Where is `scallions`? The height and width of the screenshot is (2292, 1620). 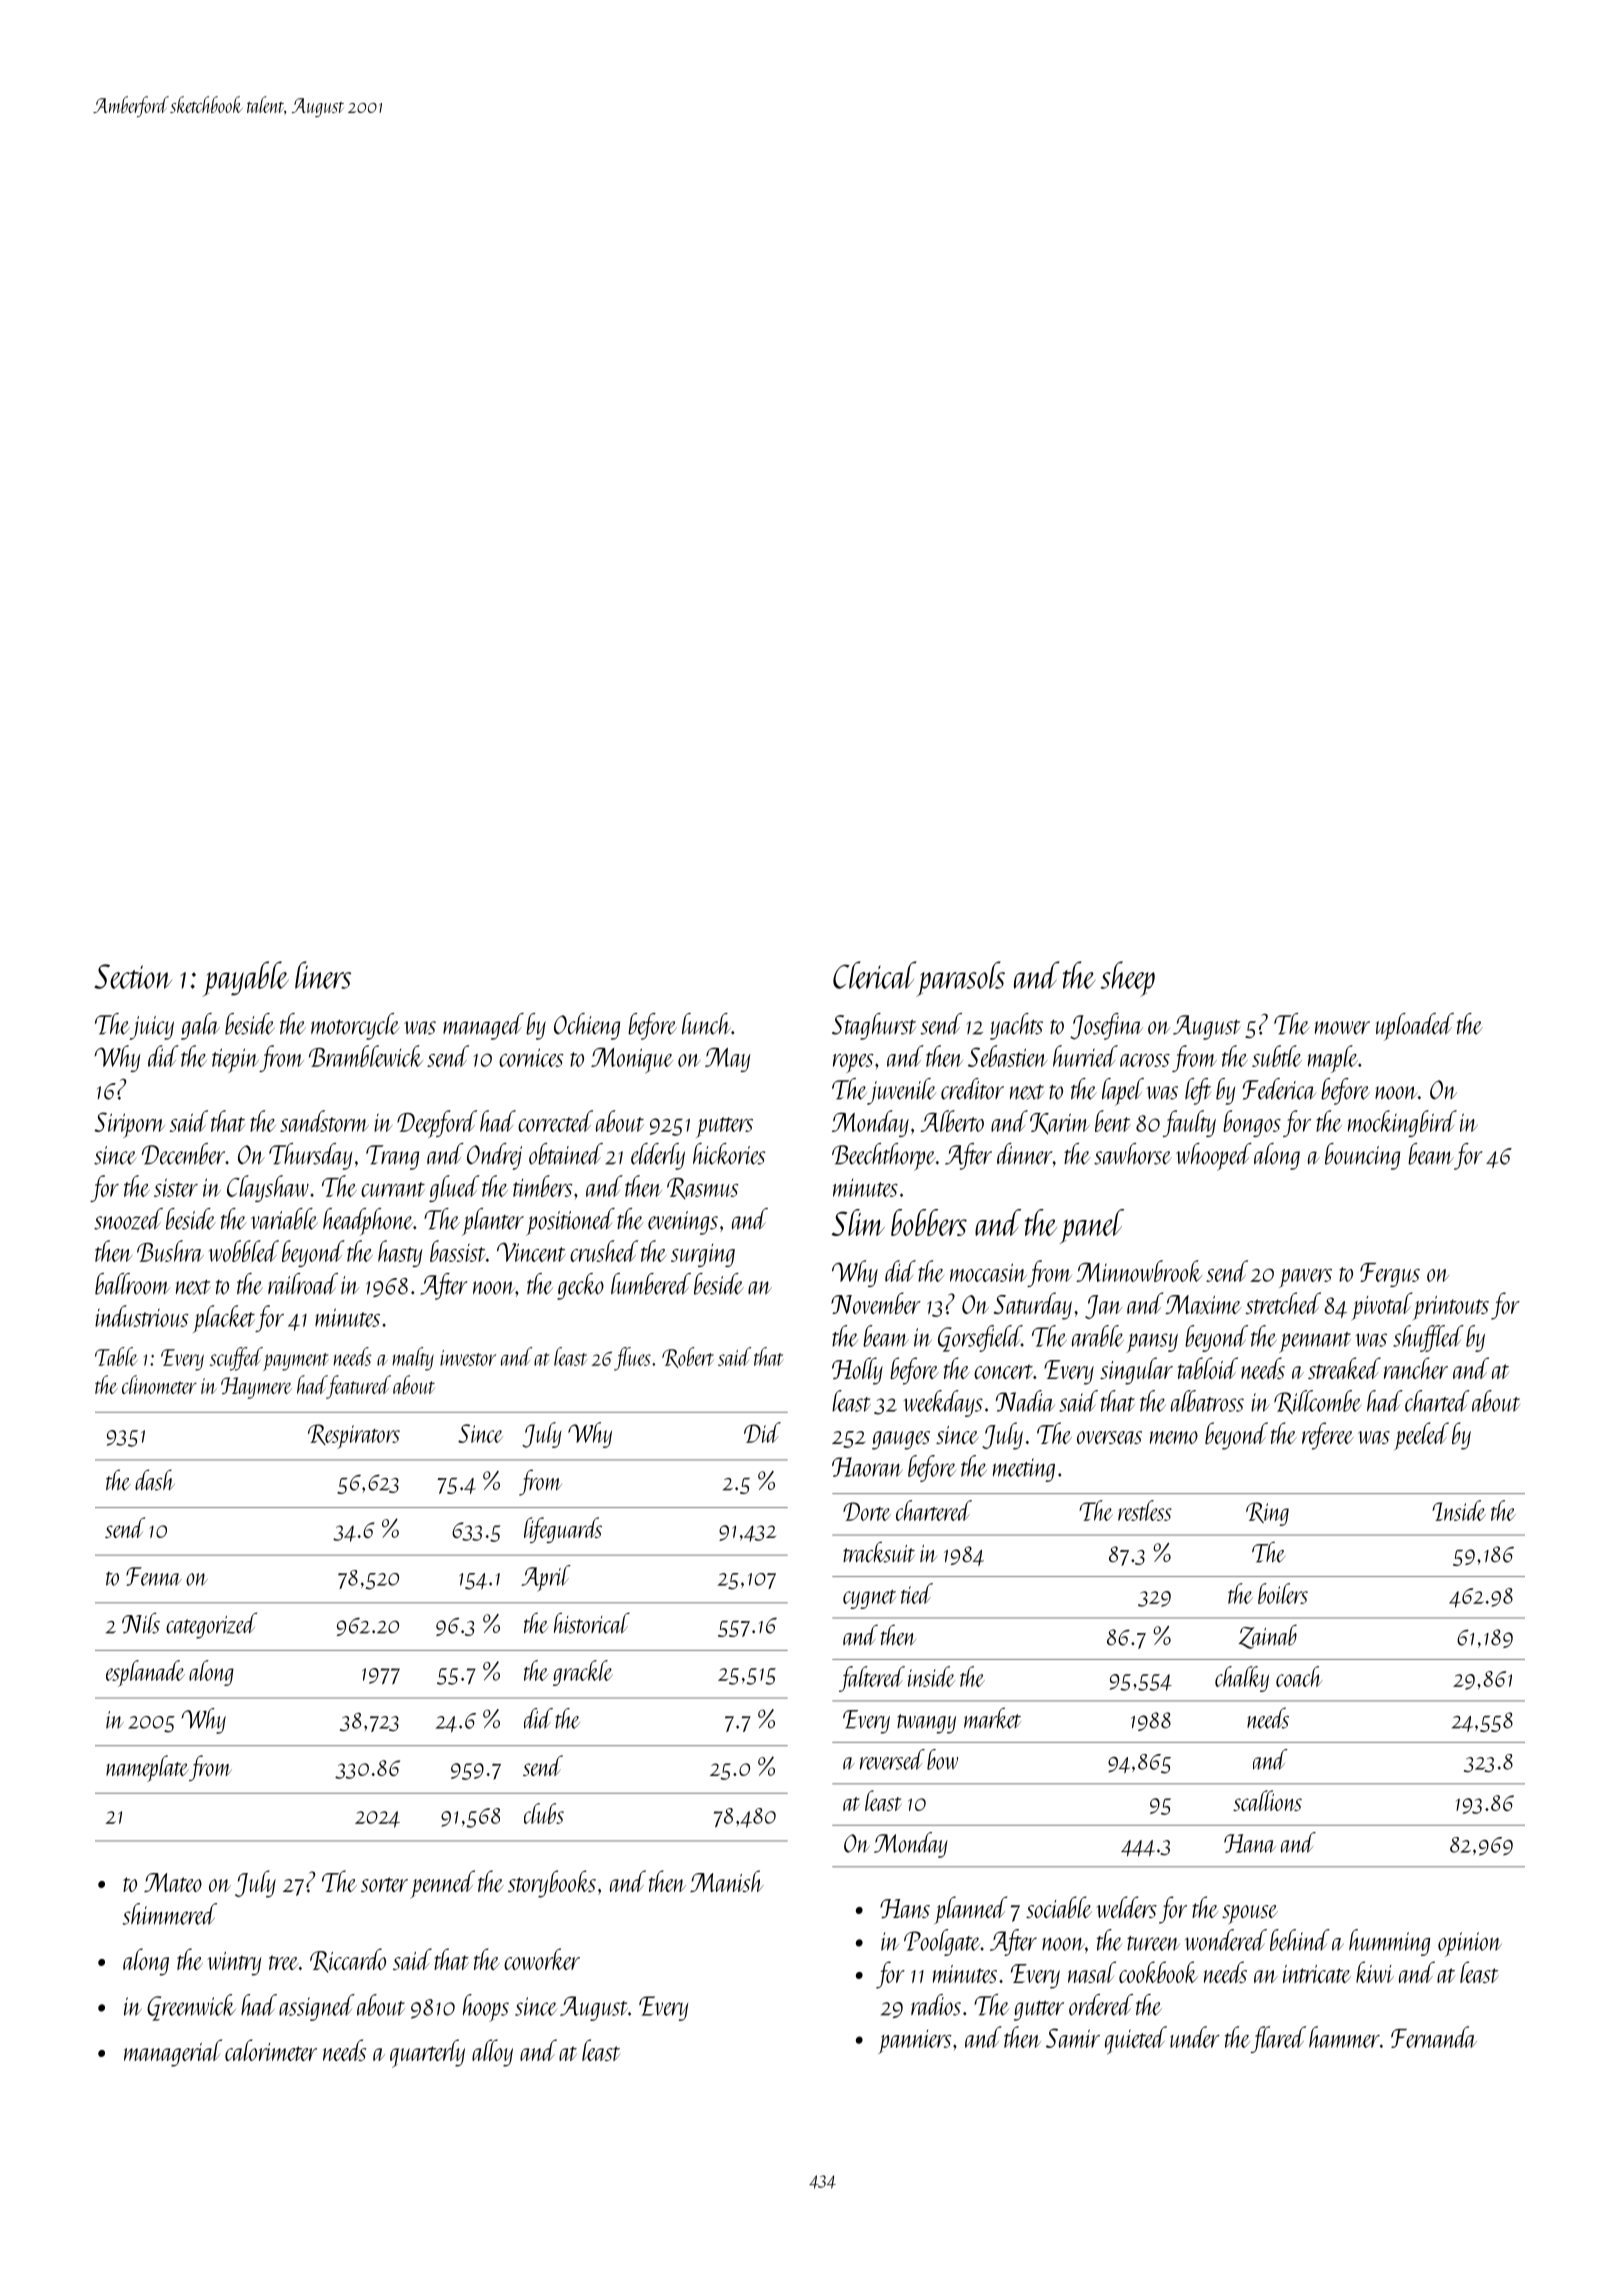
scallions is located at coordinates (1267, 1800).
